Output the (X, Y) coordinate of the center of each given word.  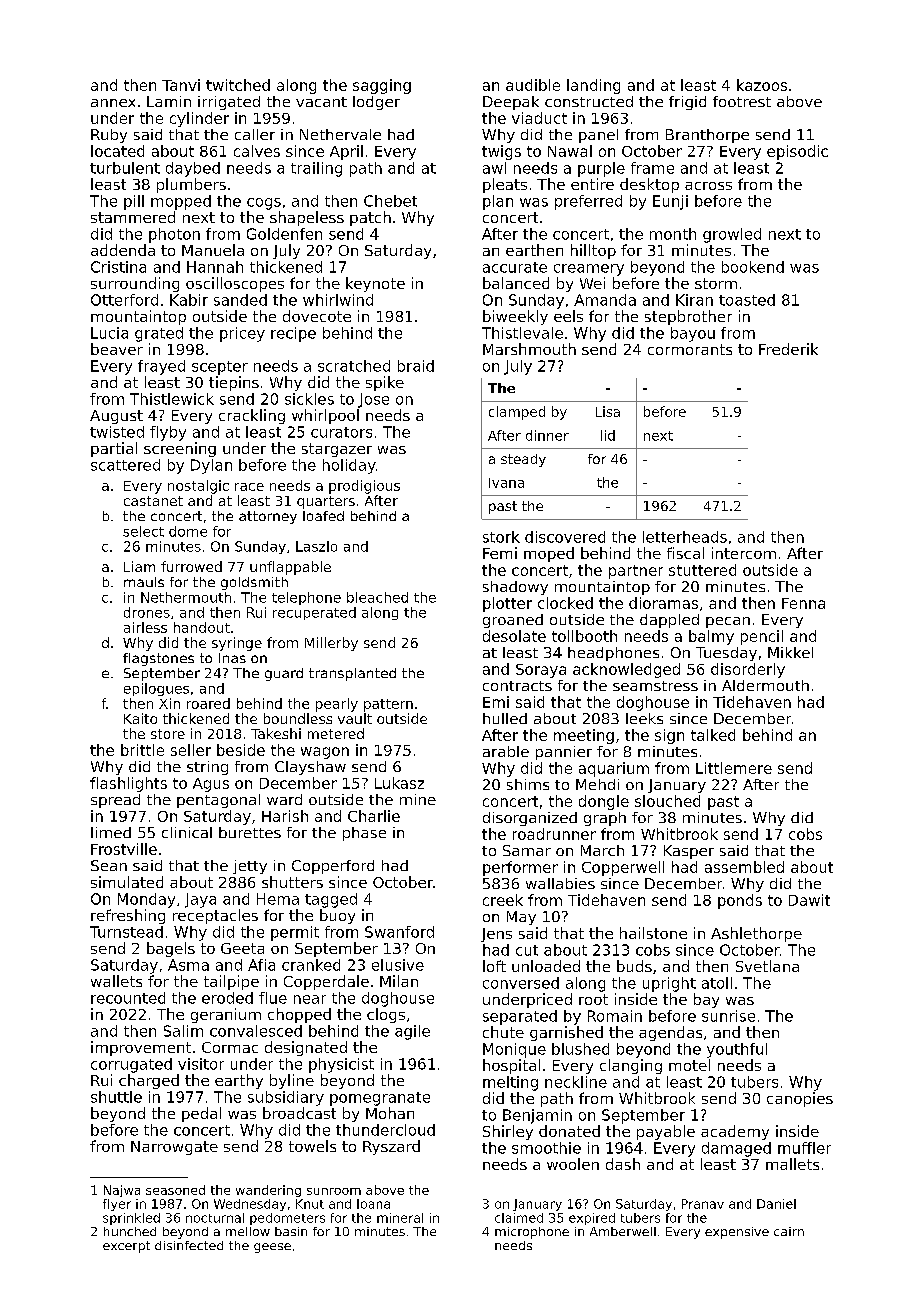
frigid (687, 103)
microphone (532, 1233)
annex (113, 103)
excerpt (126, 1247)
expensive (737, 1233)
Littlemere (734, 768)
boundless (298, 718)
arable (506, 751)
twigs (501, 152)
